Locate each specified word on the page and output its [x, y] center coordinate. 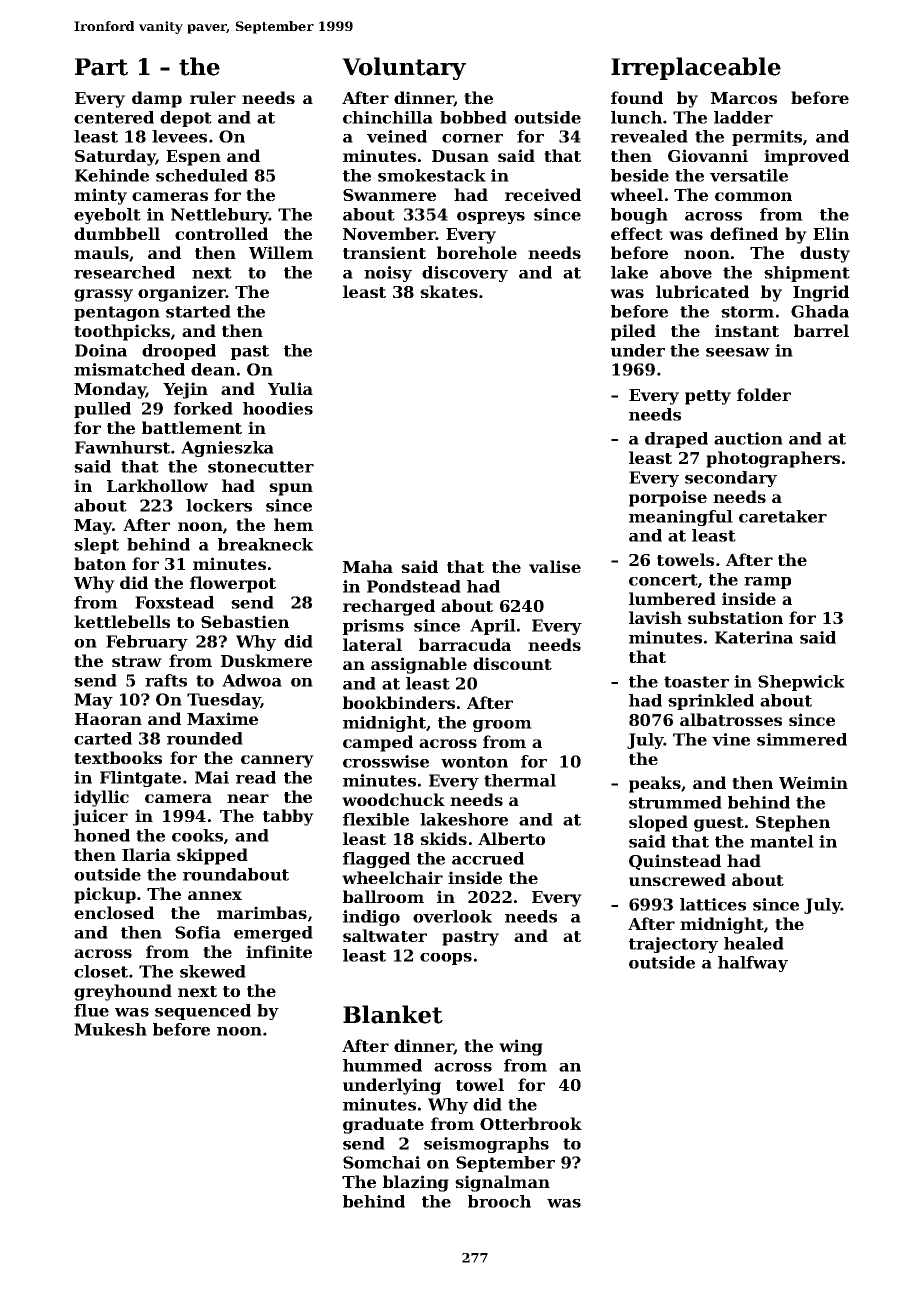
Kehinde [112, 175]
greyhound [123, 992]
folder [764, 394]
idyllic [101, 798]
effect [637, 233]
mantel [782, 841]
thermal [520, 780]
